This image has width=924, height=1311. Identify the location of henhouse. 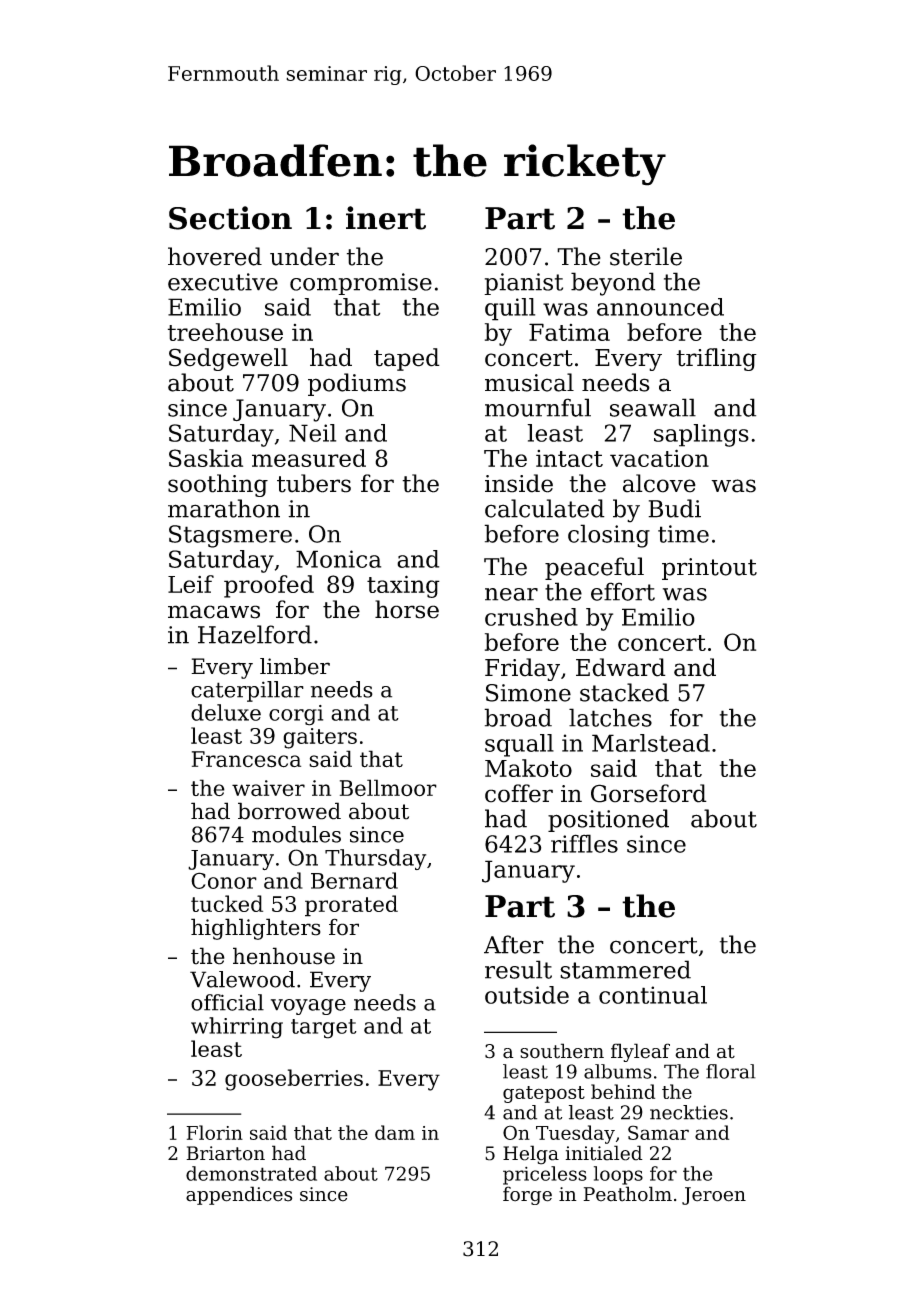
(284, 956).
